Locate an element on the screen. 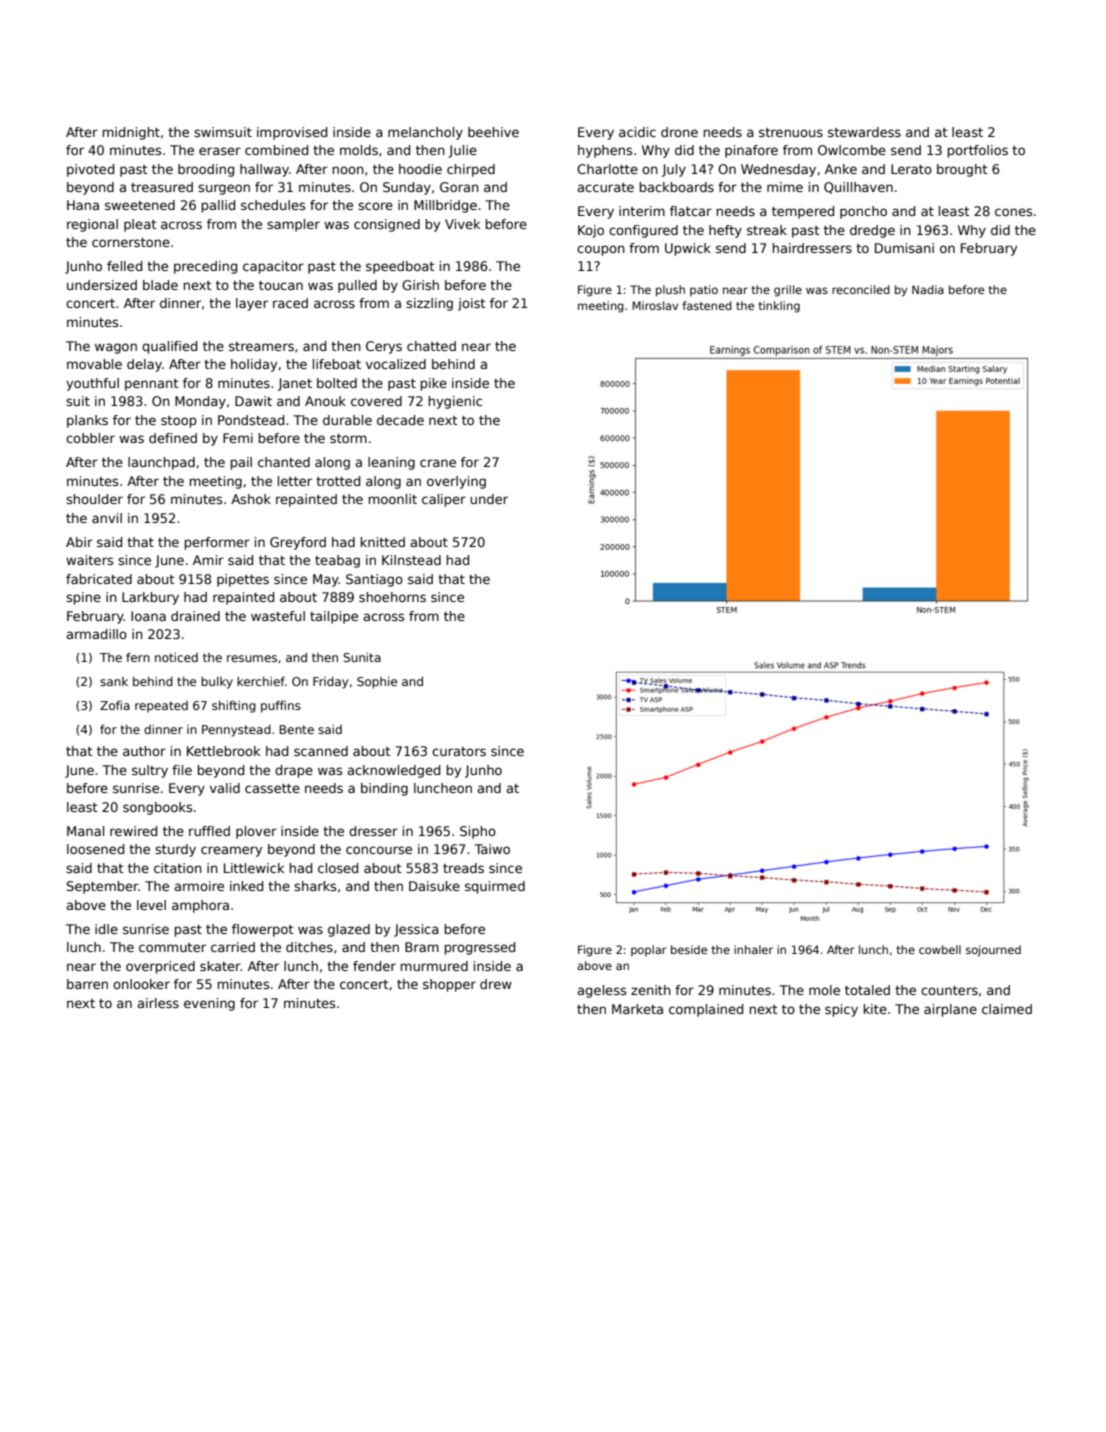 The width and height of the screenshot is (1106, 1432). Abir is located at coordinates (79, 542).
